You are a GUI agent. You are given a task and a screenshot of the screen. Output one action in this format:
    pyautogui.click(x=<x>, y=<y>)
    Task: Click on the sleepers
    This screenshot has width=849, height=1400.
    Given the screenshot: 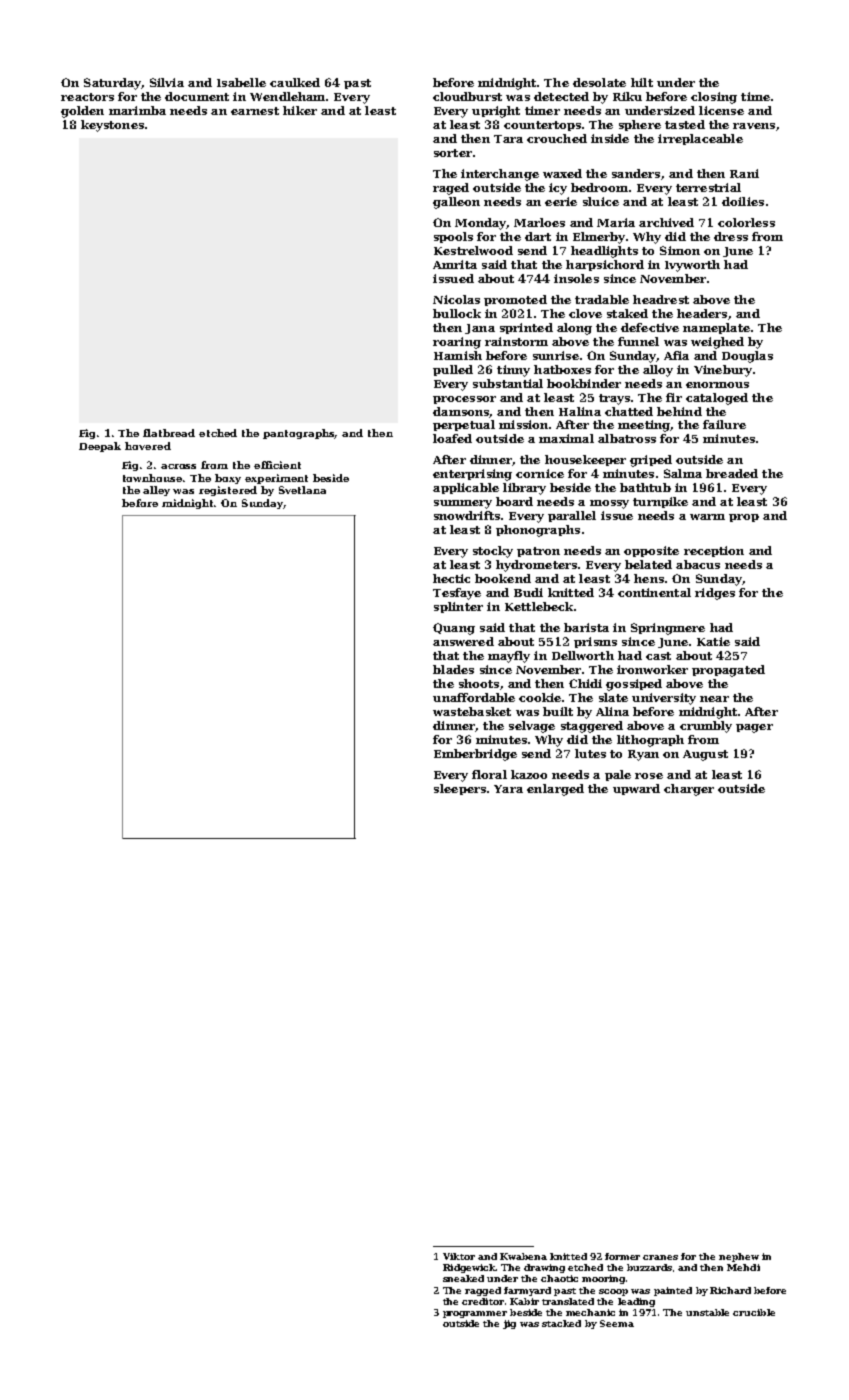 What is the action you would take?
    pyautogui.click(x=460, y=789)
